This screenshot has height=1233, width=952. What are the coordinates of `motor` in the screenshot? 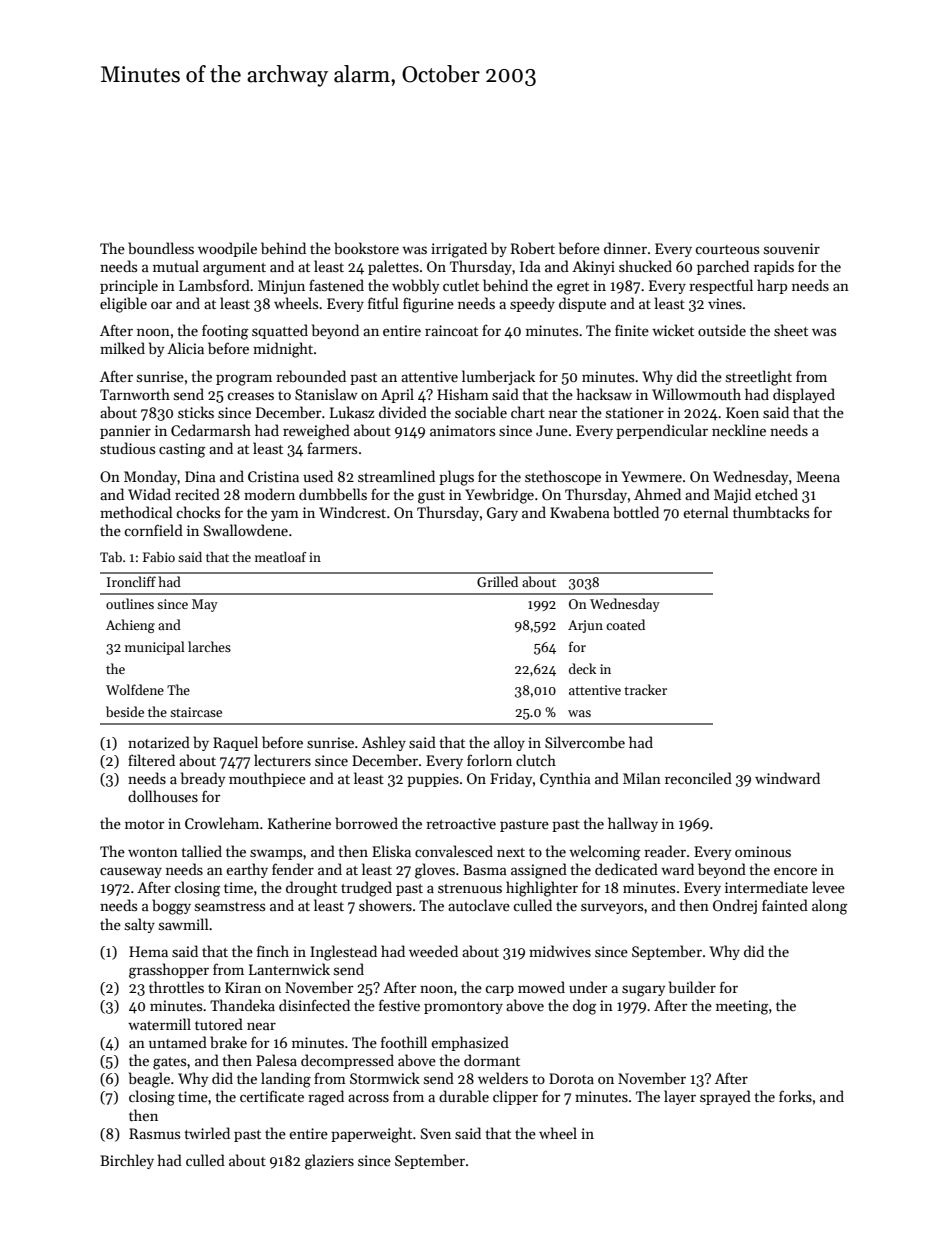 It's located at (145, 824).
